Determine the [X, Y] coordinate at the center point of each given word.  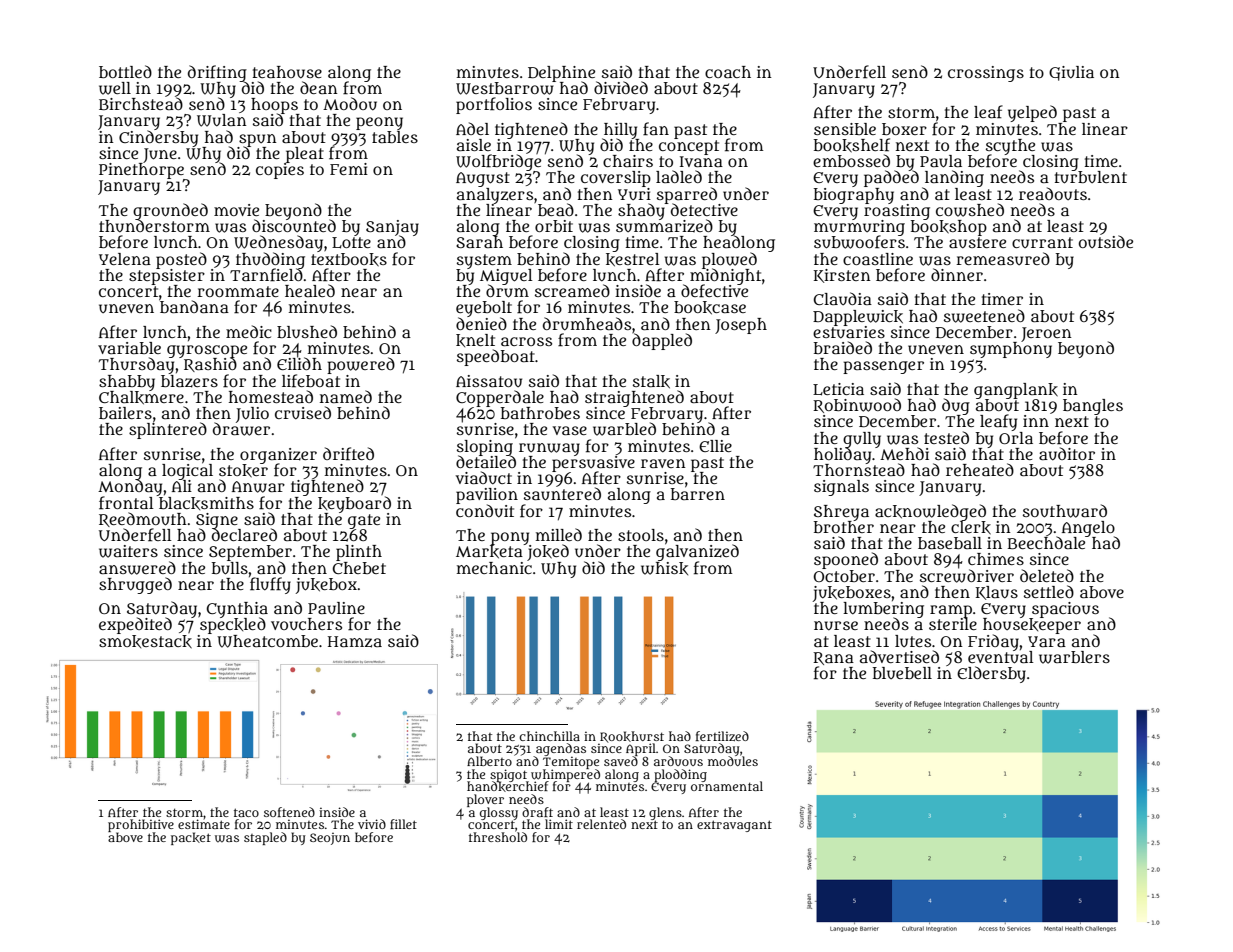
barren [698, 494]
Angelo [1088, 529]
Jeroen [1046, 334]
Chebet [359, 568]
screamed [572, 290]
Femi [349, 169]
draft [537, 812]
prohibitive [141, 825]
